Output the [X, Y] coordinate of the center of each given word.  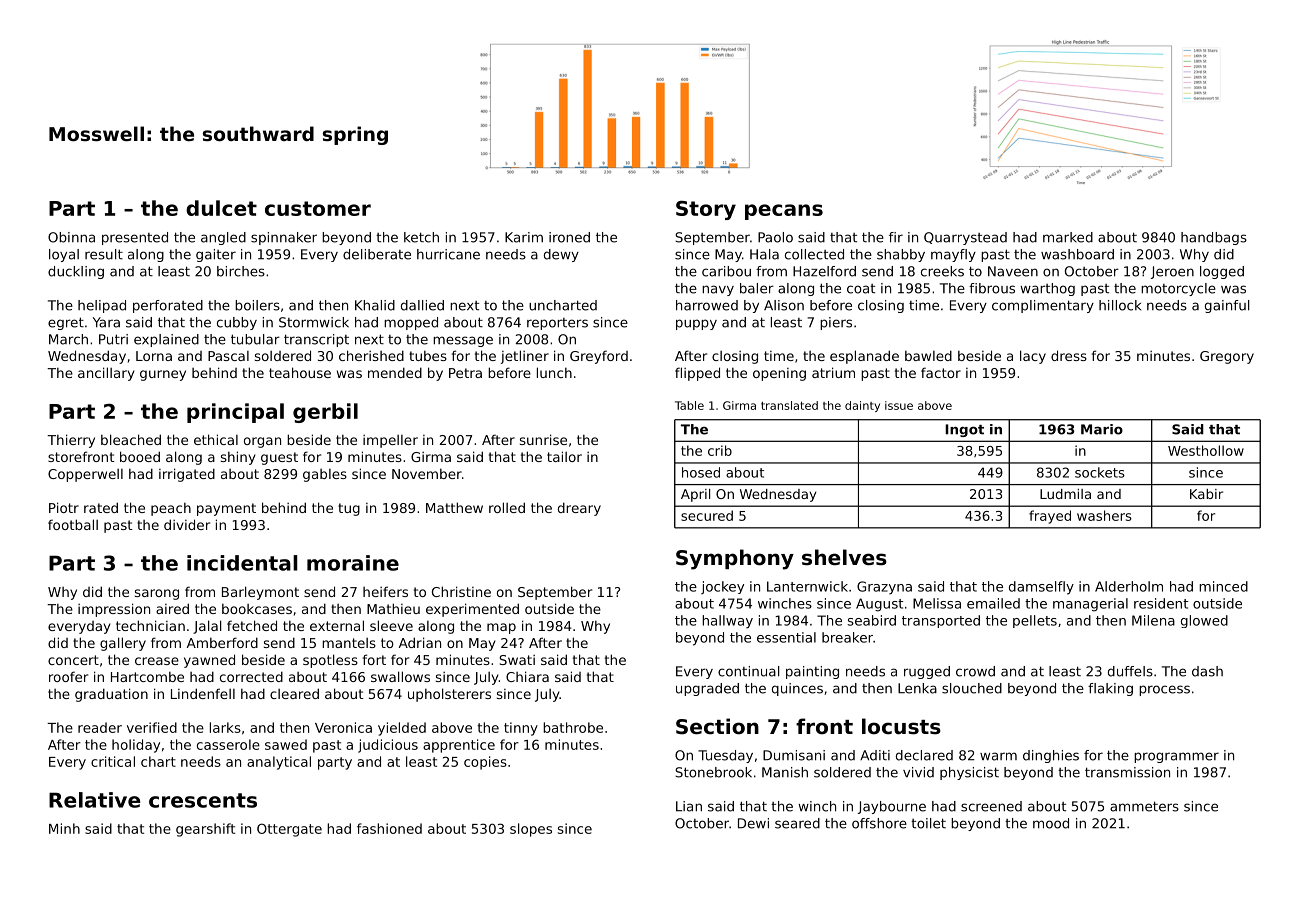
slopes [531, 830]
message [463, 341]
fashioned [389, 828]
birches [241, 271]
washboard [1077, 254]
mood [1051, 823]
